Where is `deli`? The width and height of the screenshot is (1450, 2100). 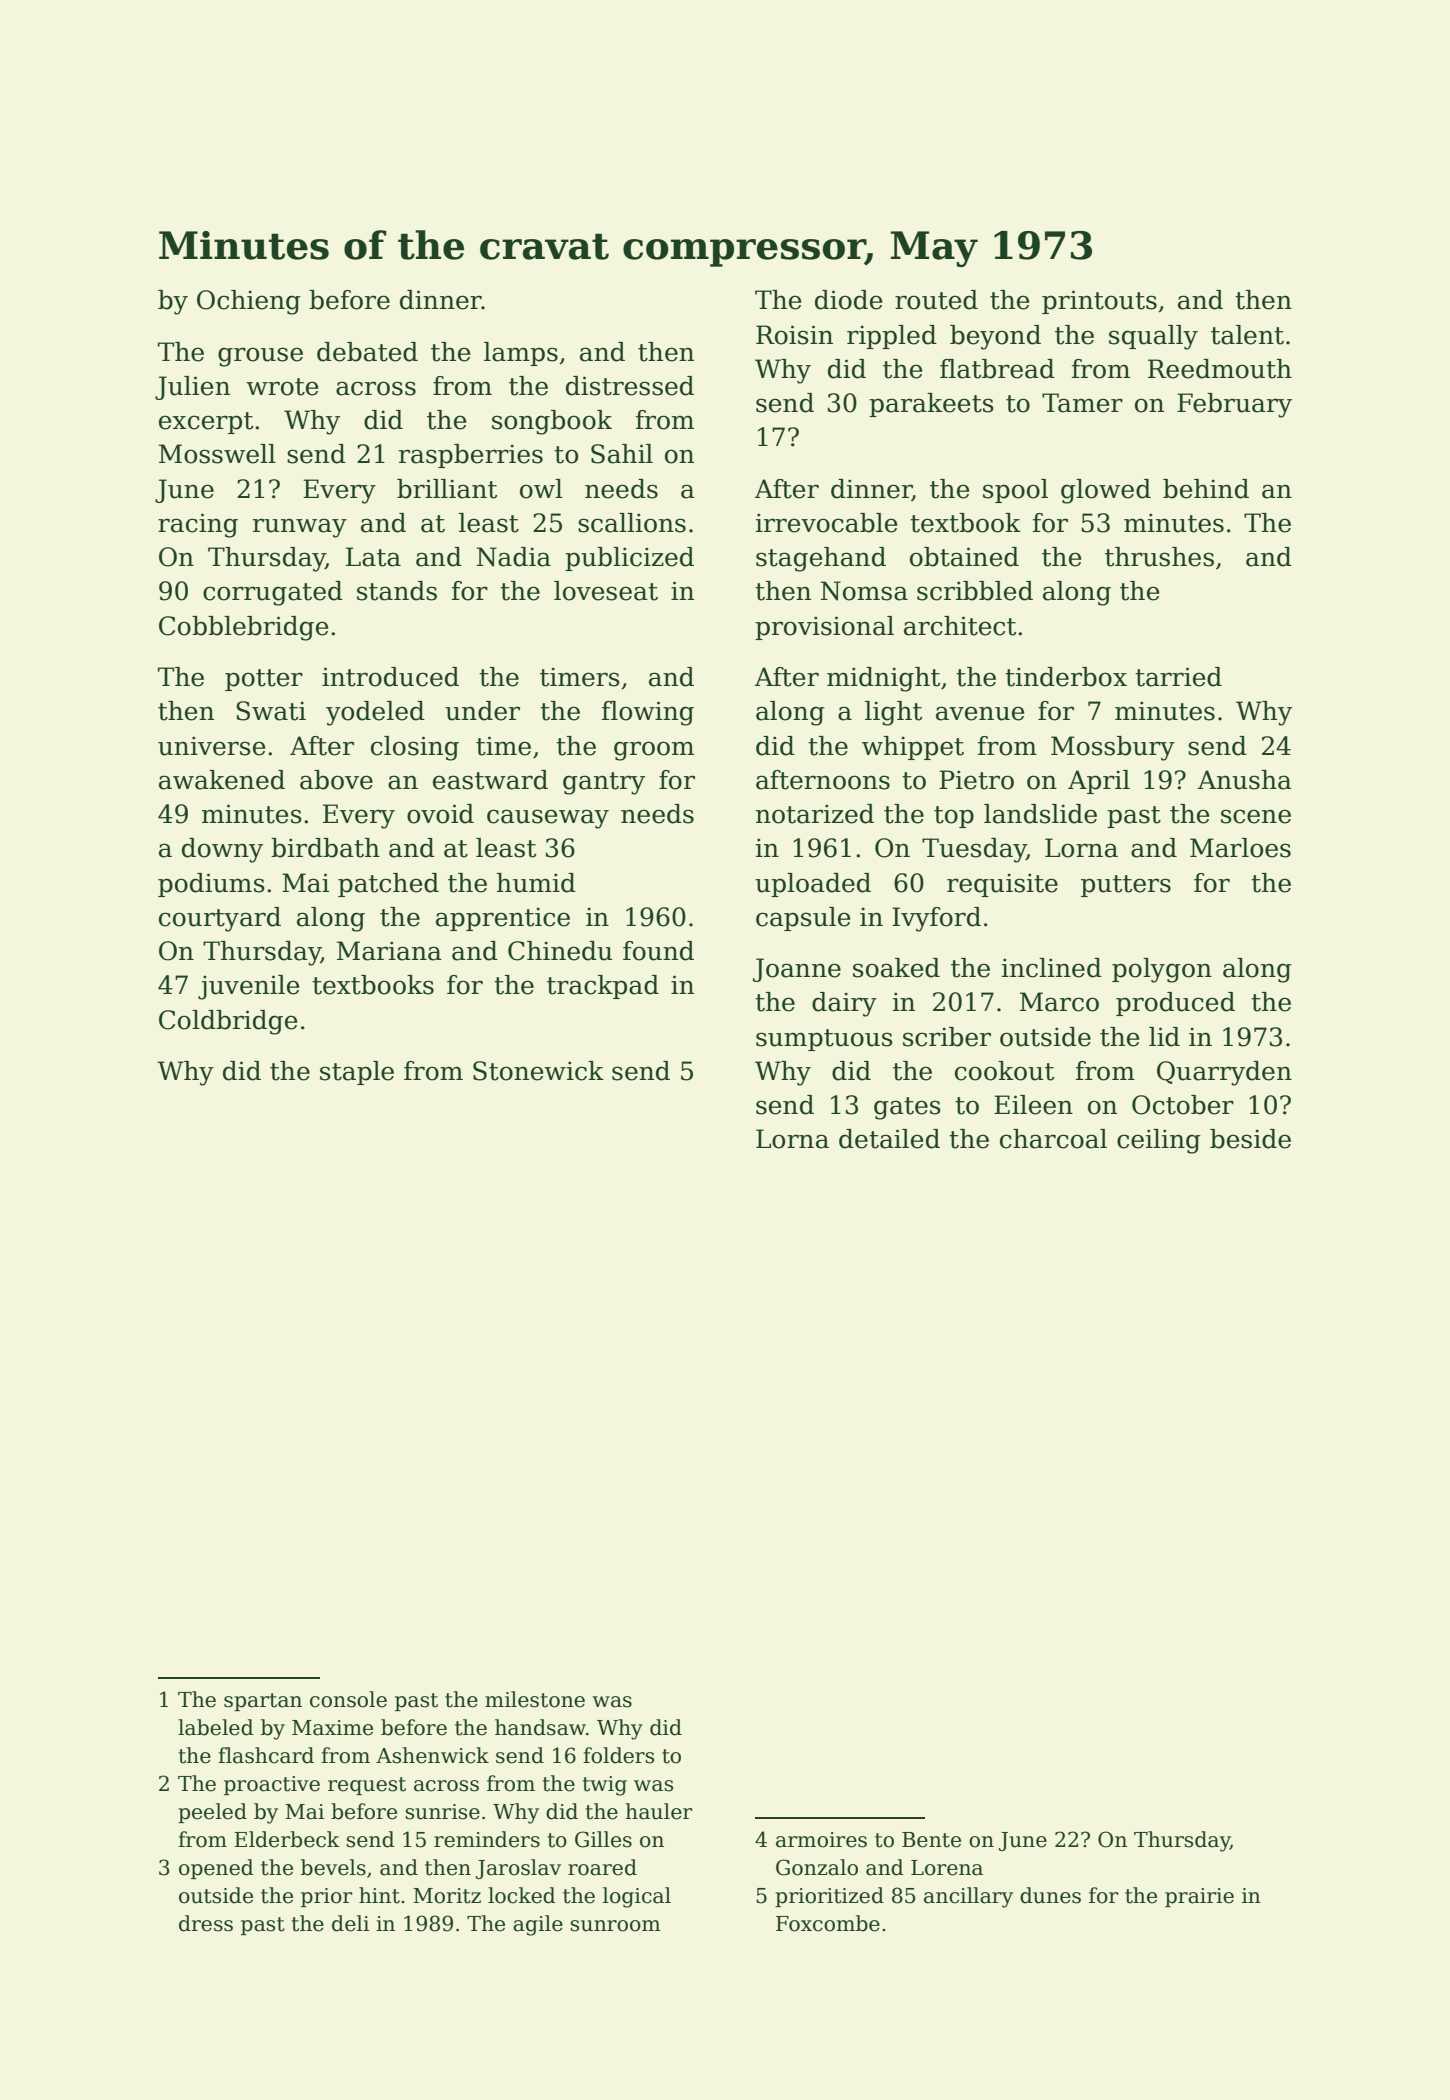
deli is located at coordinates (350, 1923).
